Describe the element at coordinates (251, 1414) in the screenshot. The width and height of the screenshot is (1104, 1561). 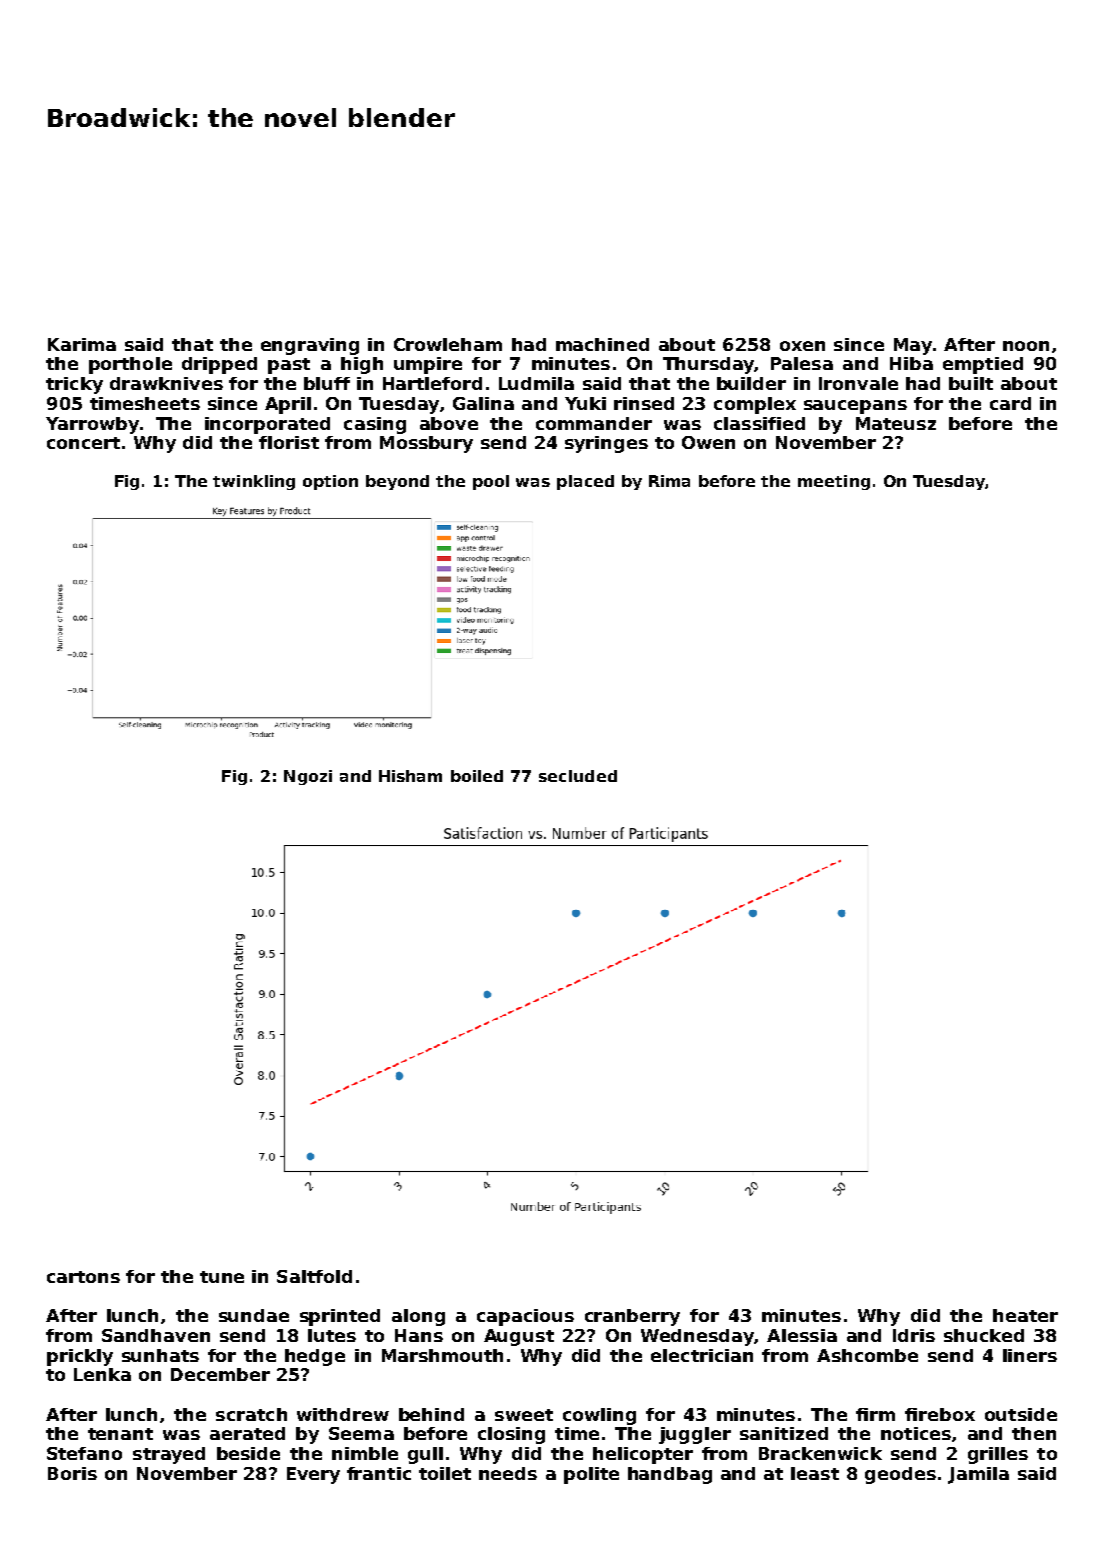
I see `scratch` at that location.
